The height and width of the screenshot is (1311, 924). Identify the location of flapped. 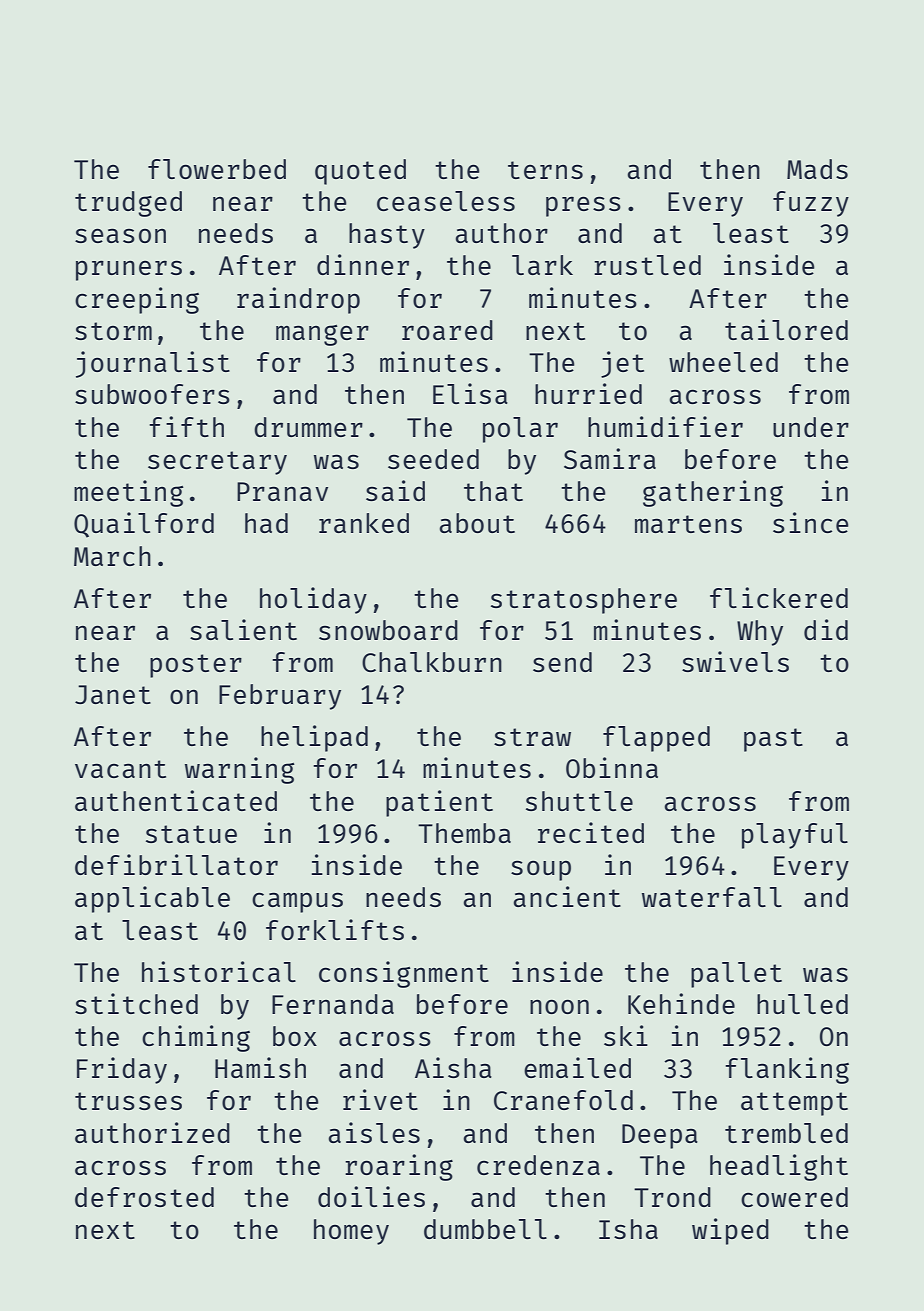
(656, 739).
